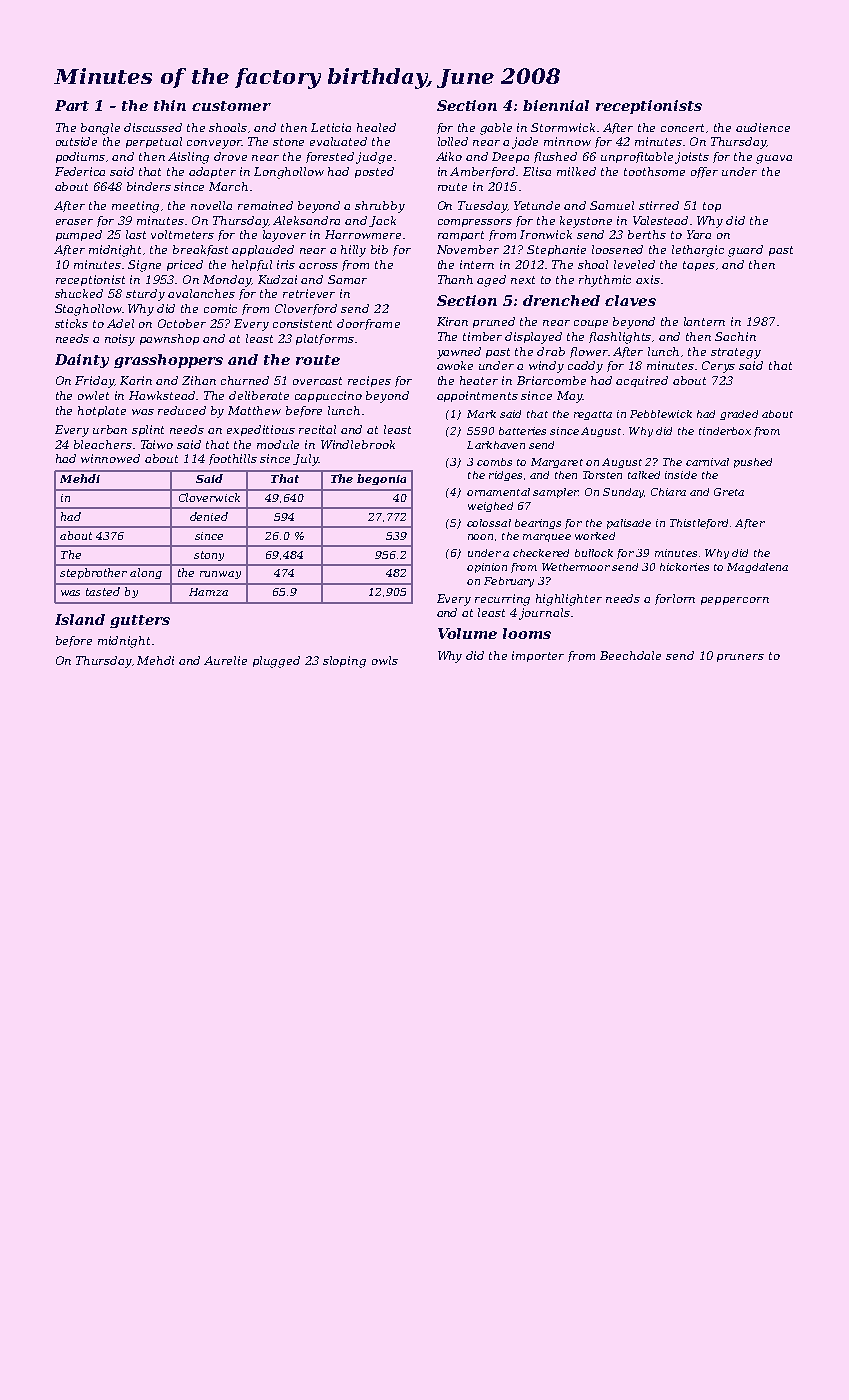 The height and width of the image is (1400, 849). What do you see at coordinates (569, 600) in the image?
I see `highlighter` at bounding box center [569, 600].
